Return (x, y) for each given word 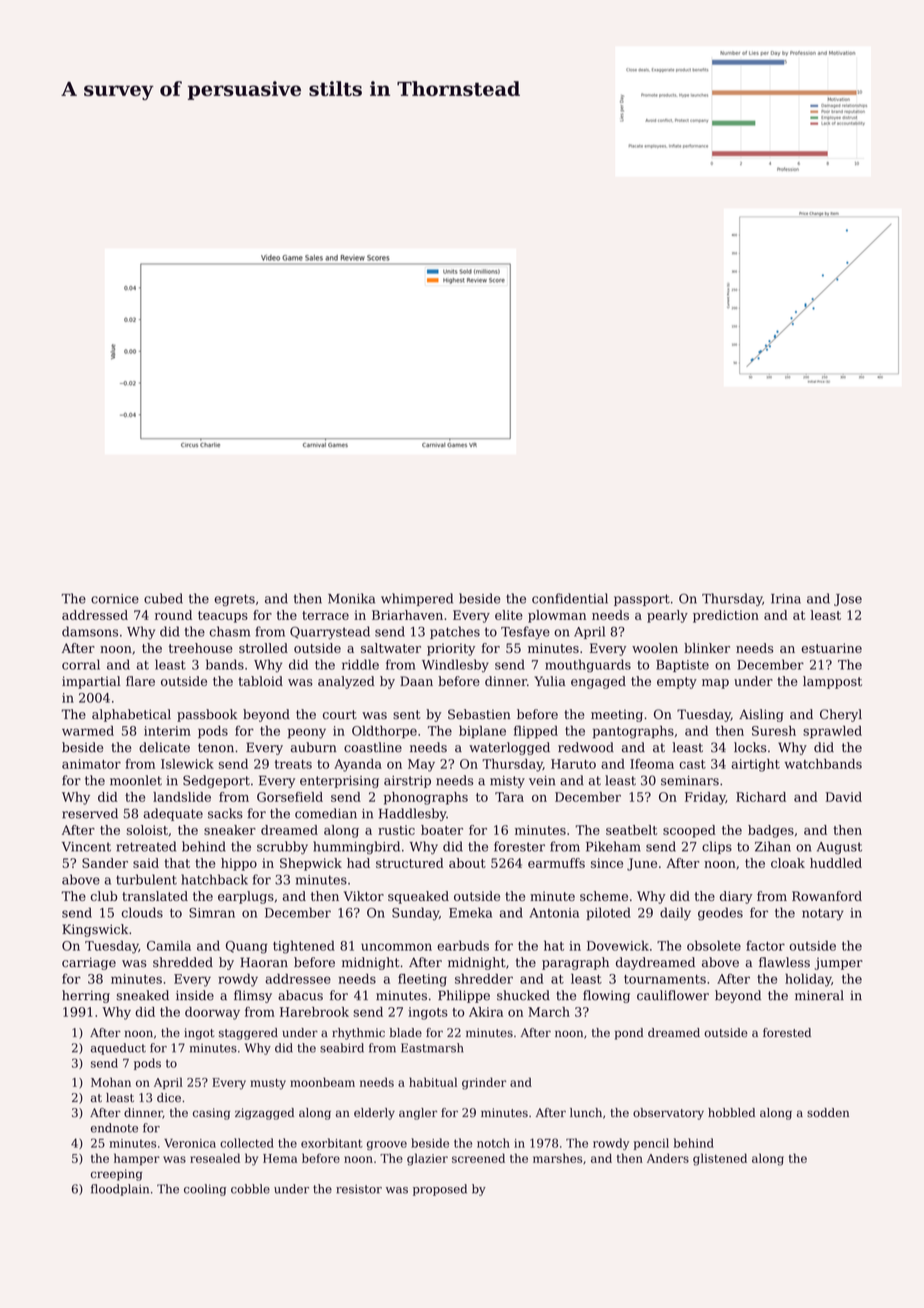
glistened (720, 1159)
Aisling (761, 715)
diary (736, 897)
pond (629, 1034)
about (467, 863)
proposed (440, 1190)
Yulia (550, 681)
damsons (90, 631)
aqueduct (118, 1049)
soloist (147, 830)
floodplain (120, 1190)
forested (787, 1033)
